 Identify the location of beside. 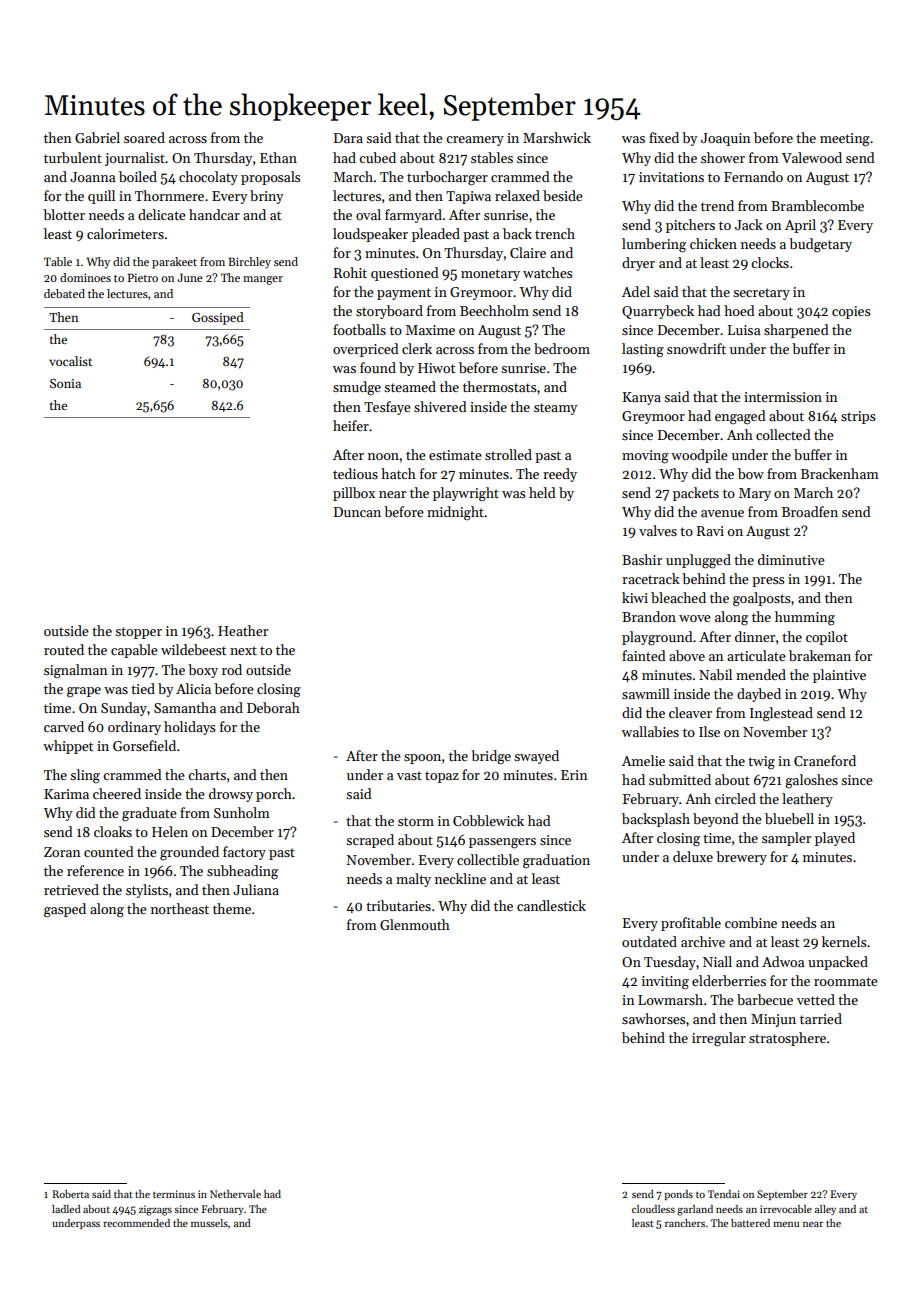
(563, 195).
